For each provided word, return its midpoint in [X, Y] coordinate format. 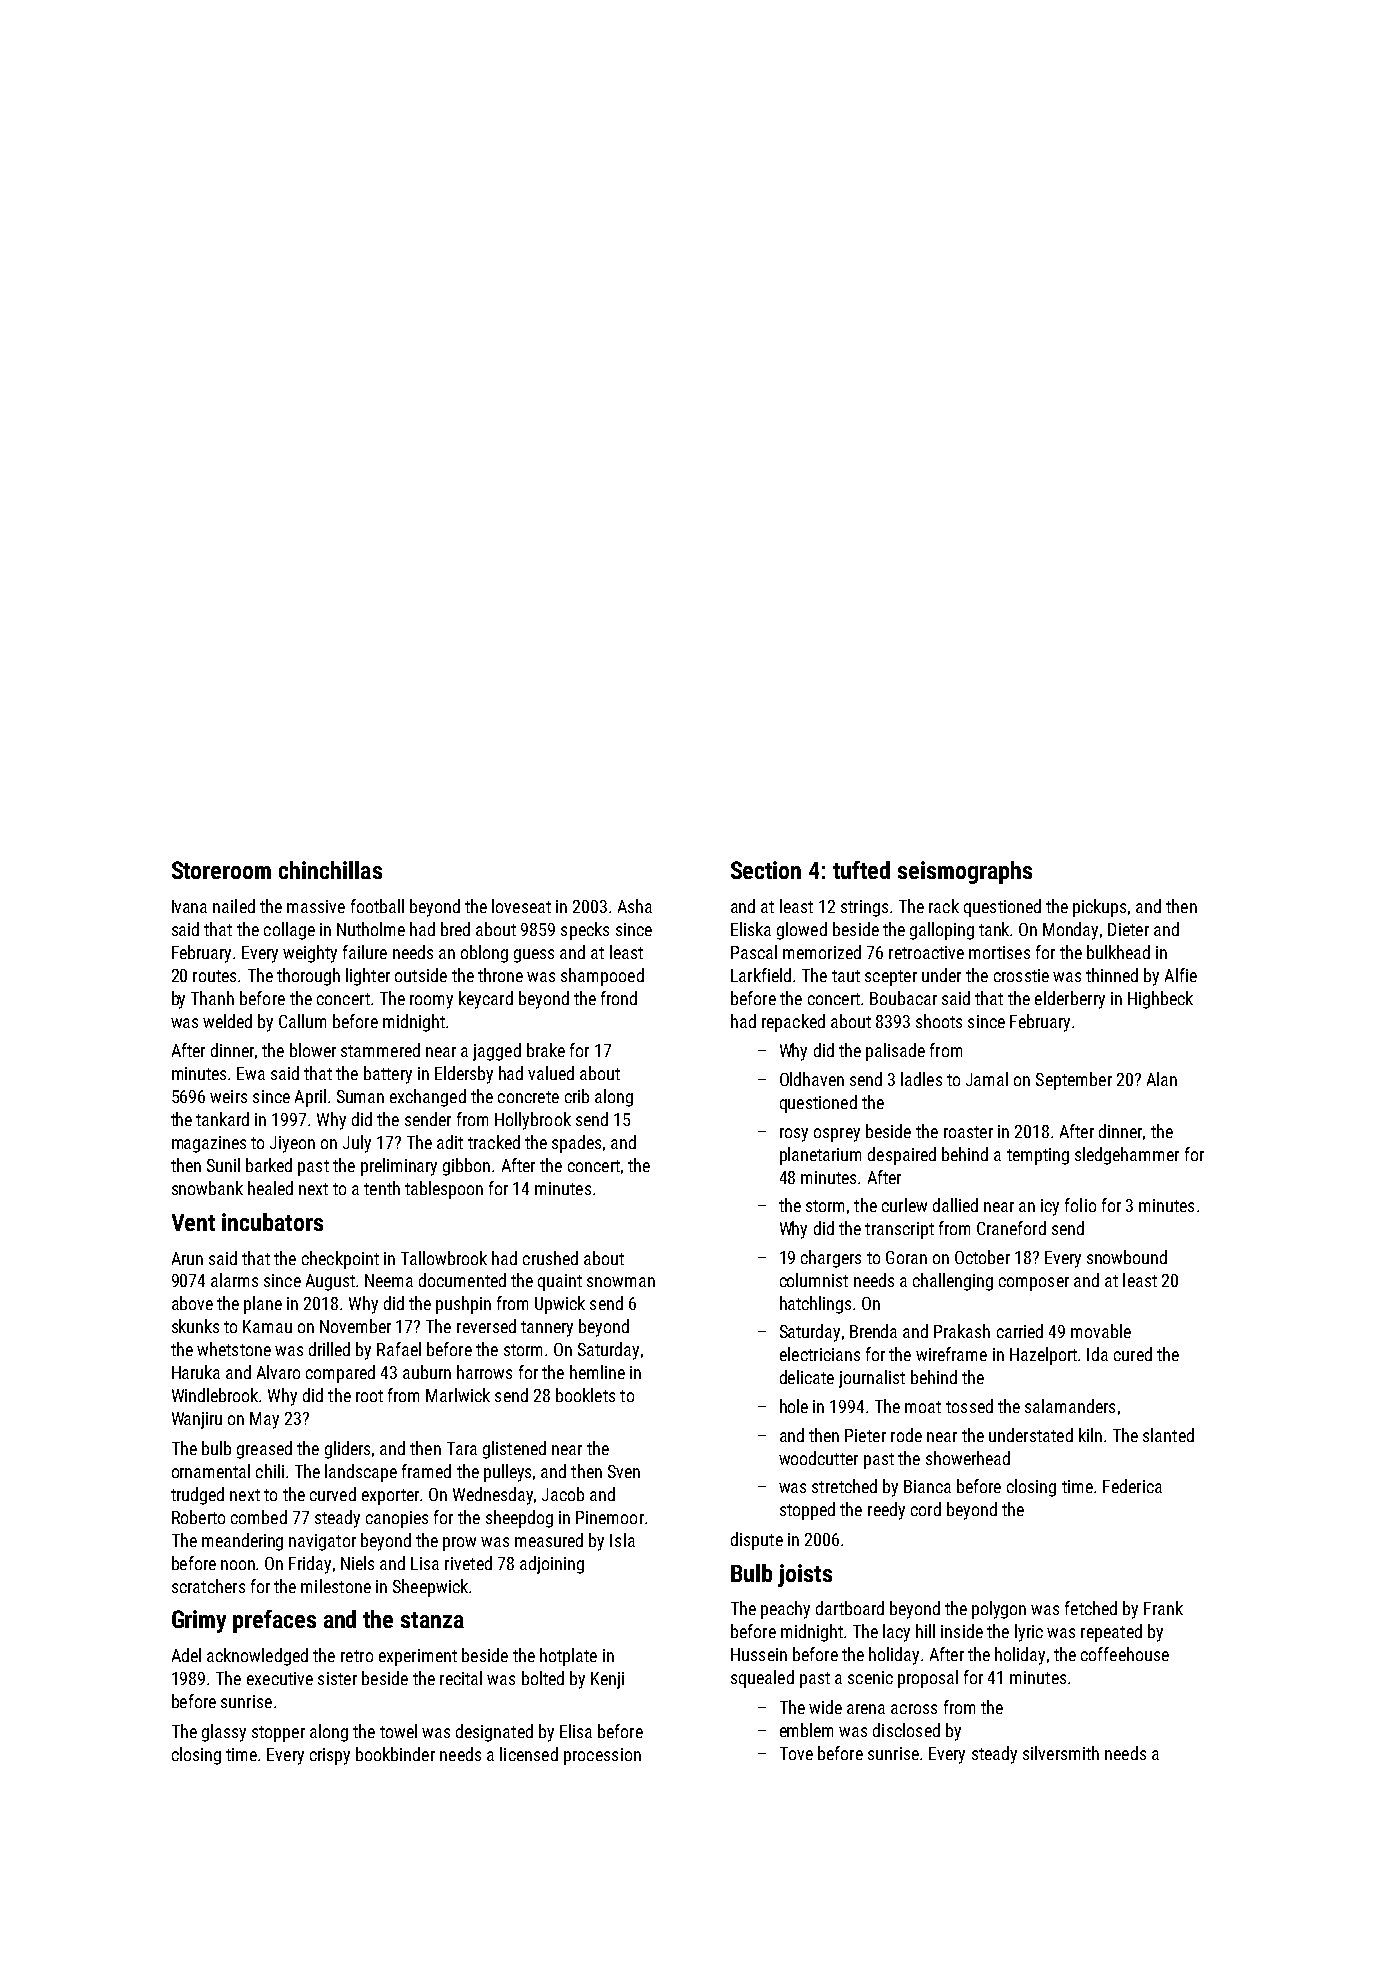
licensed [529, 1754]
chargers [831, 1259]
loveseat [521, 906]
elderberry [1070, 1000]
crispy [330, 1756]
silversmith [1061, 1753]
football [377, 906]
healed [270, 1188]
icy [1050, 1207]
